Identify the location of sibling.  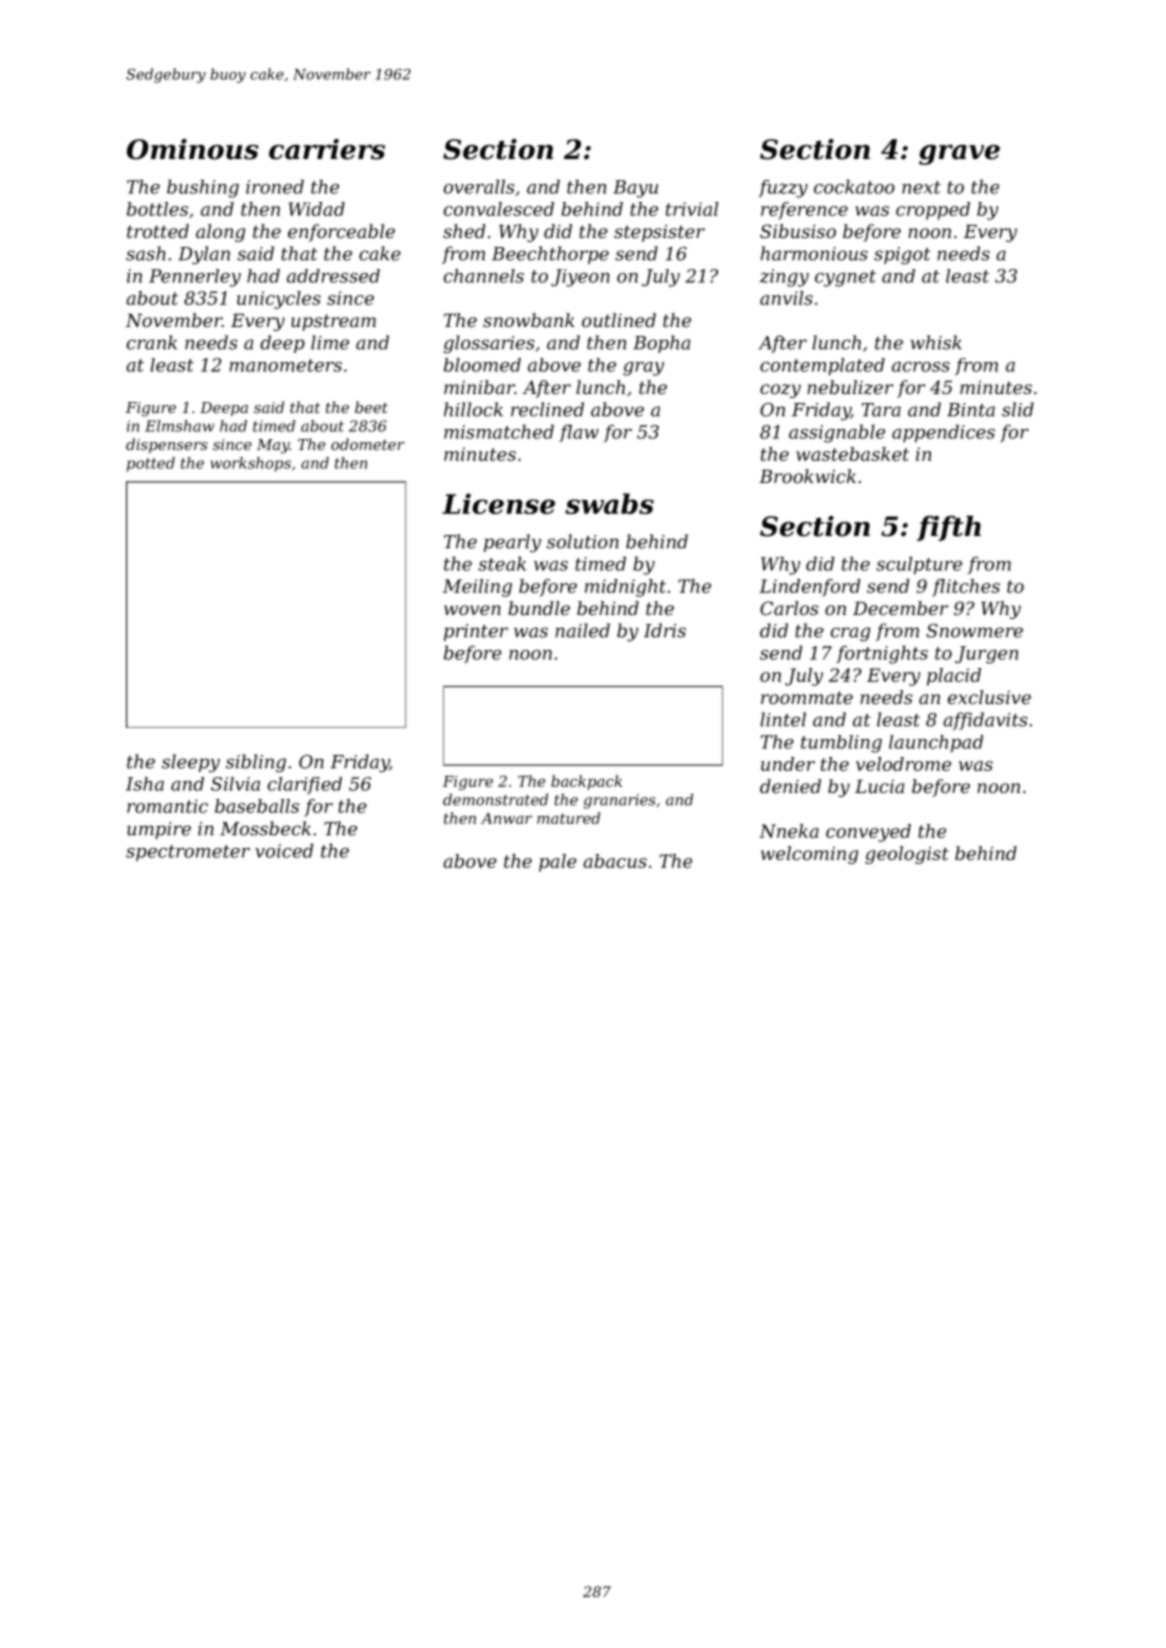
(256, 763).
